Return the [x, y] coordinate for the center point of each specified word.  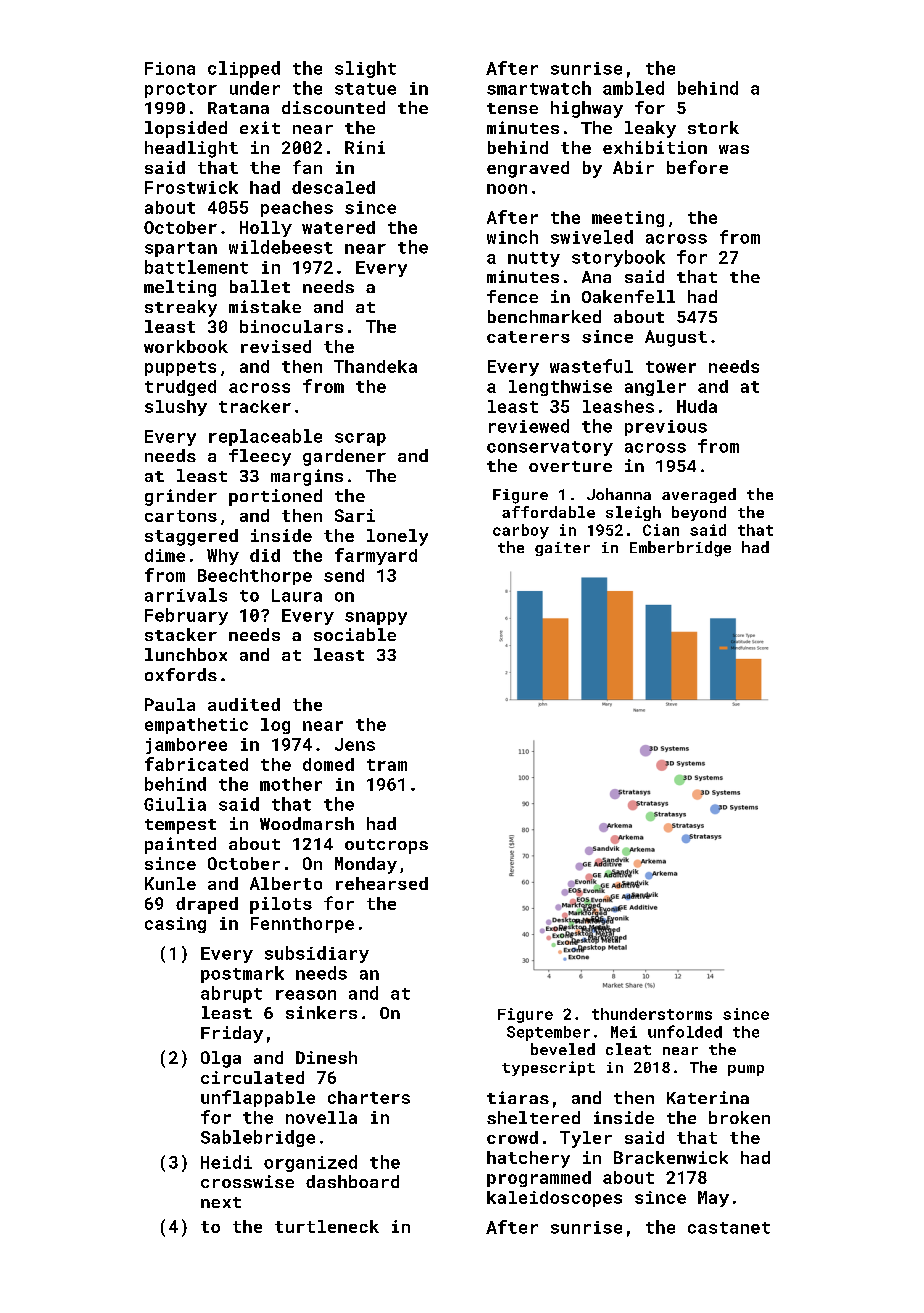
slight [365, 69]
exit [260, 127]
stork [713, 127]
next [221, 1202]
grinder [181, 497]
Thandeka [375, 366]
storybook [618, 258]
